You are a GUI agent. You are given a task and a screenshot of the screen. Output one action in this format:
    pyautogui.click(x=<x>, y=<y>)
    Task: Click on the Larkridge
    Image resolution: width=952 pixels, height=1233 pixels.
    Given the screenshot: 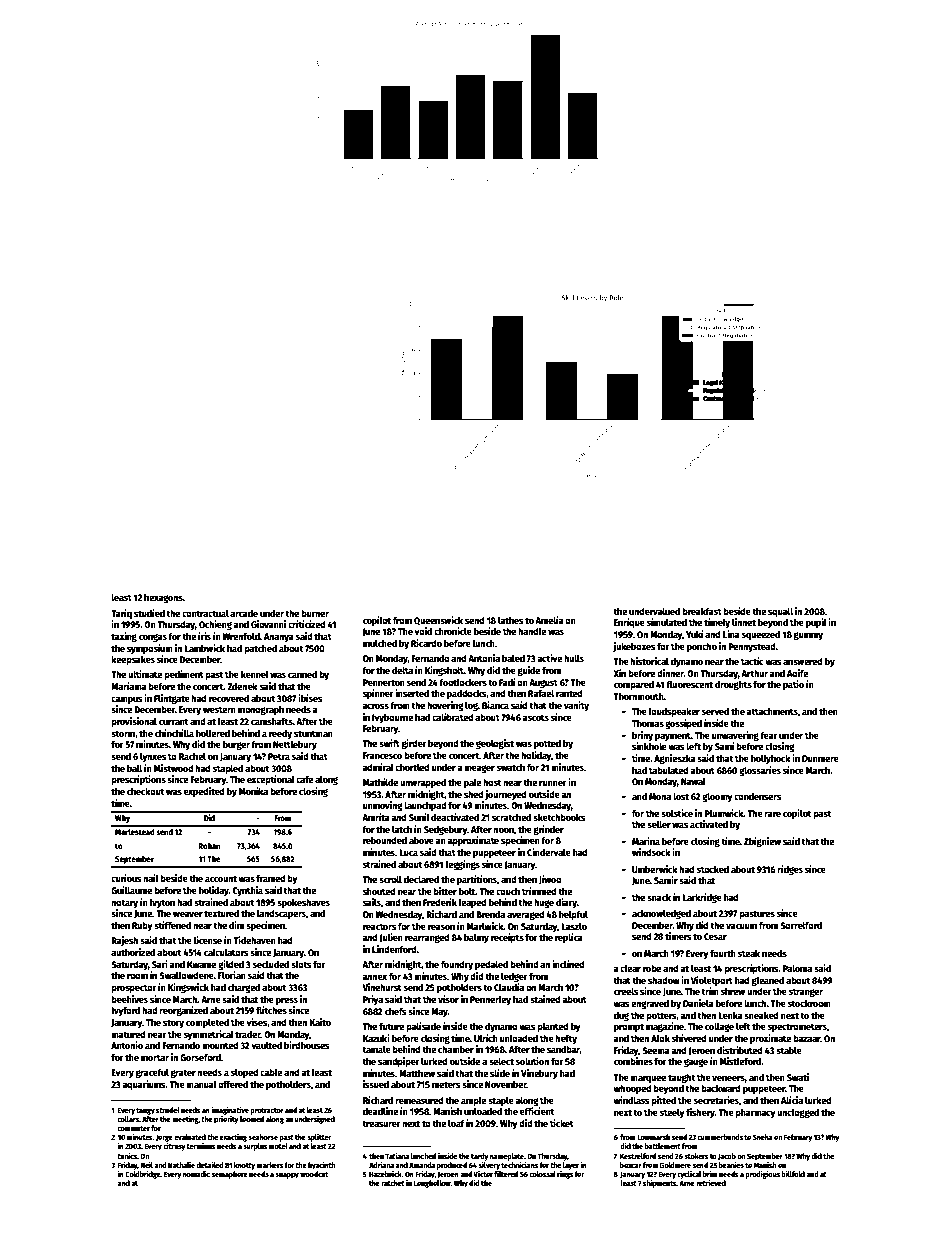 What is the action you would take?
    pyautogui.click(x=702, y=898)
